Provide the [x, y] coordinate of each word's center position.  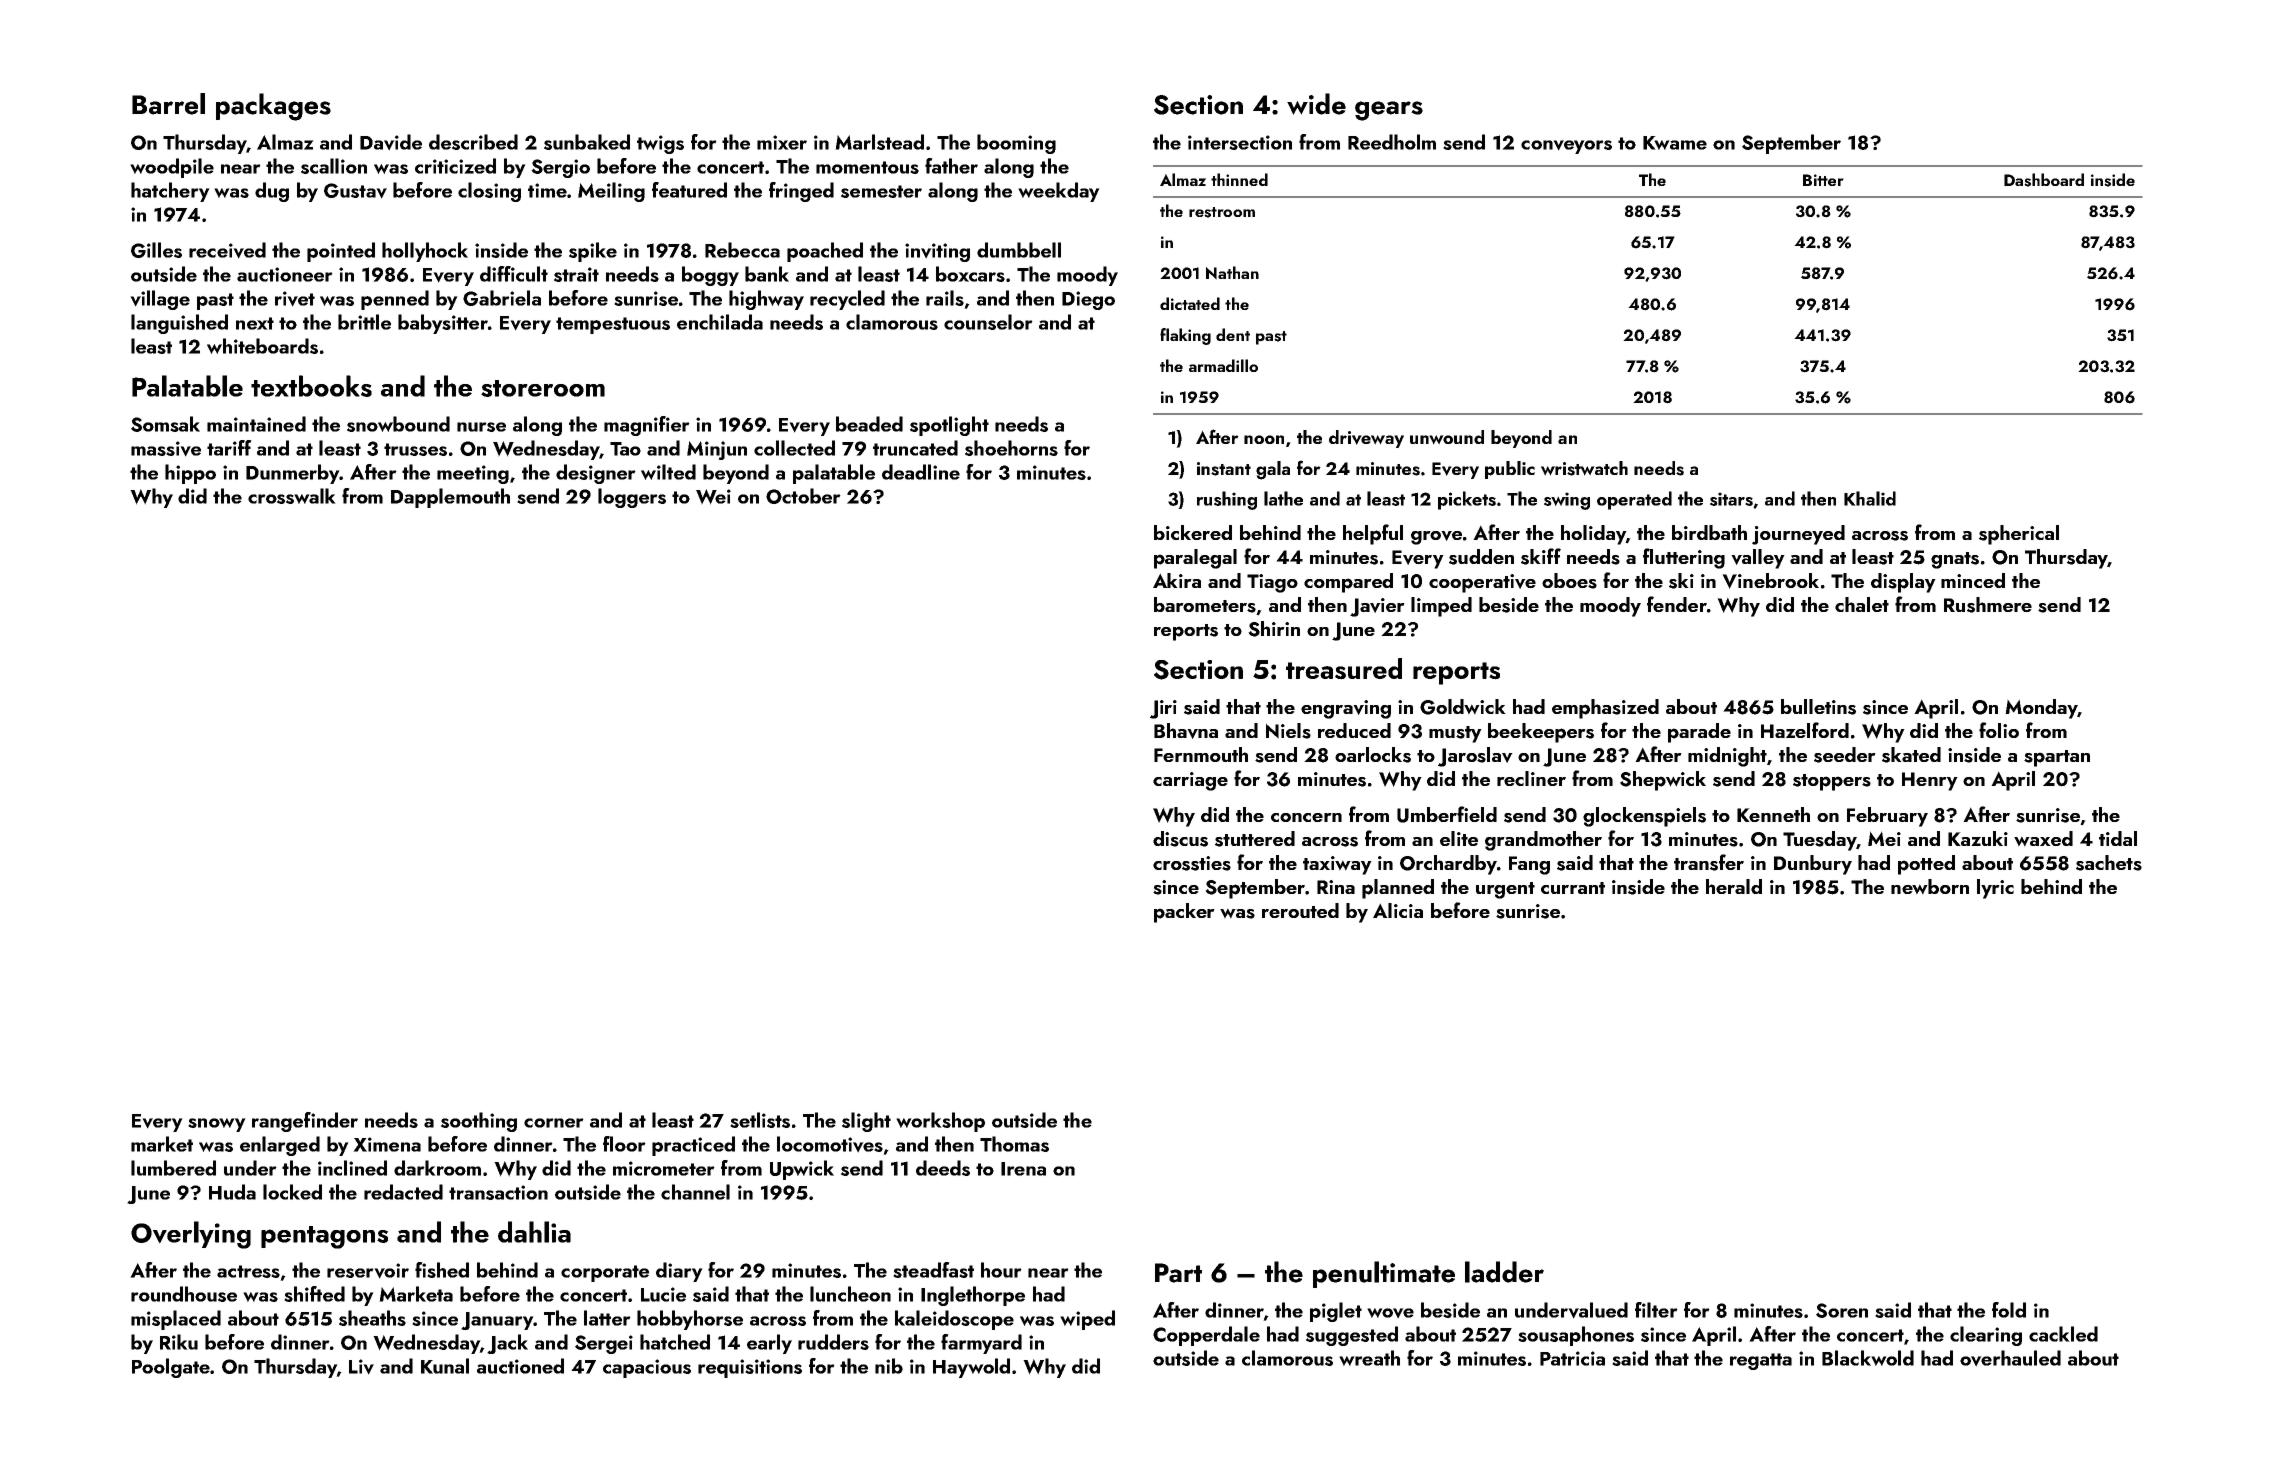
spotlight [949, 426]
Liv [361, 1367]
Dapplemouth [450, 498]
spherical [2019, 535]
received [227, 250]
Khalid [1870, 498]
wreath [1369, 1358]
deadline [921, 472]
